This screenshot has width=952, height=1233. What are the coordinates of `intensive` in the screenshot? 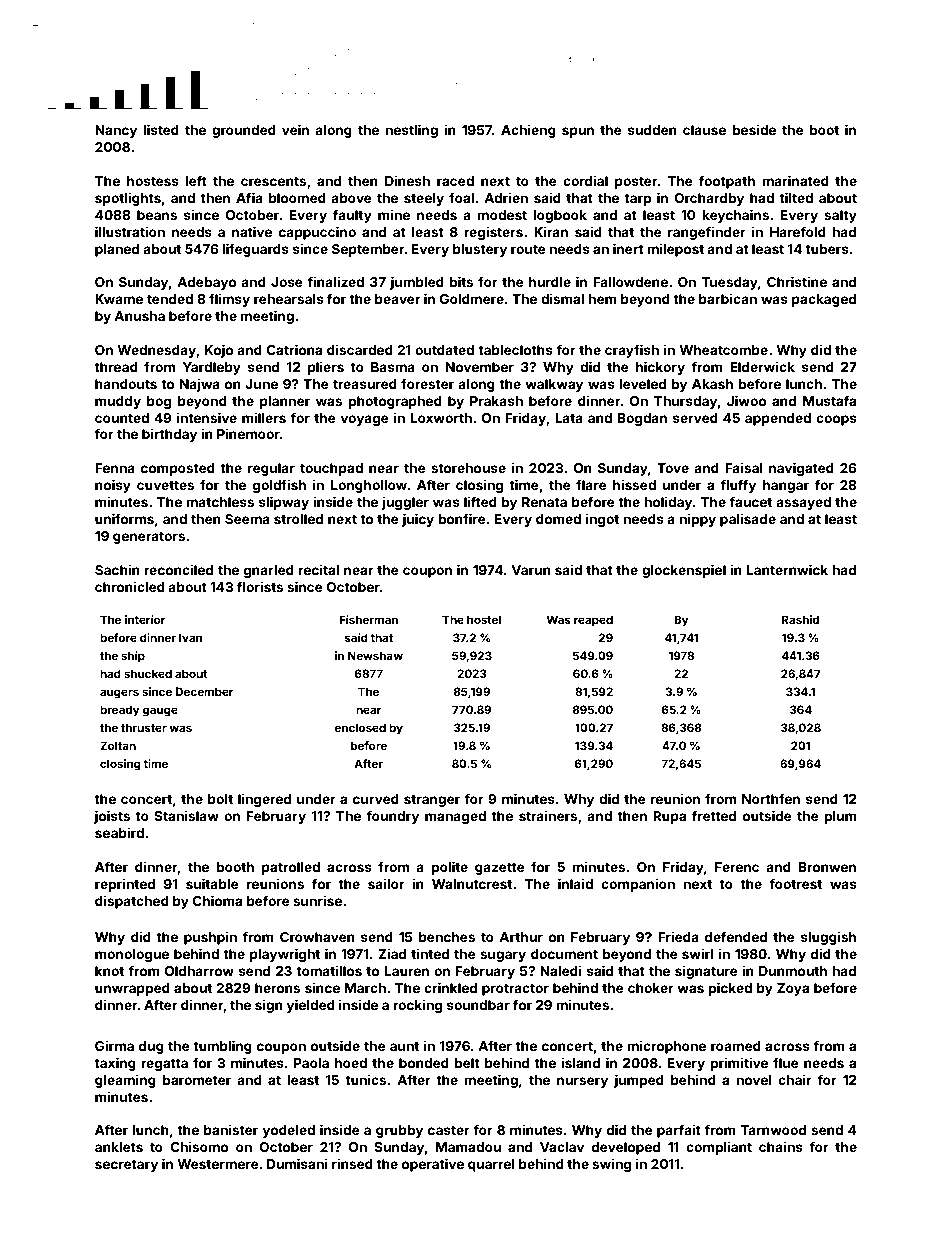 It's located at (207, 417).
